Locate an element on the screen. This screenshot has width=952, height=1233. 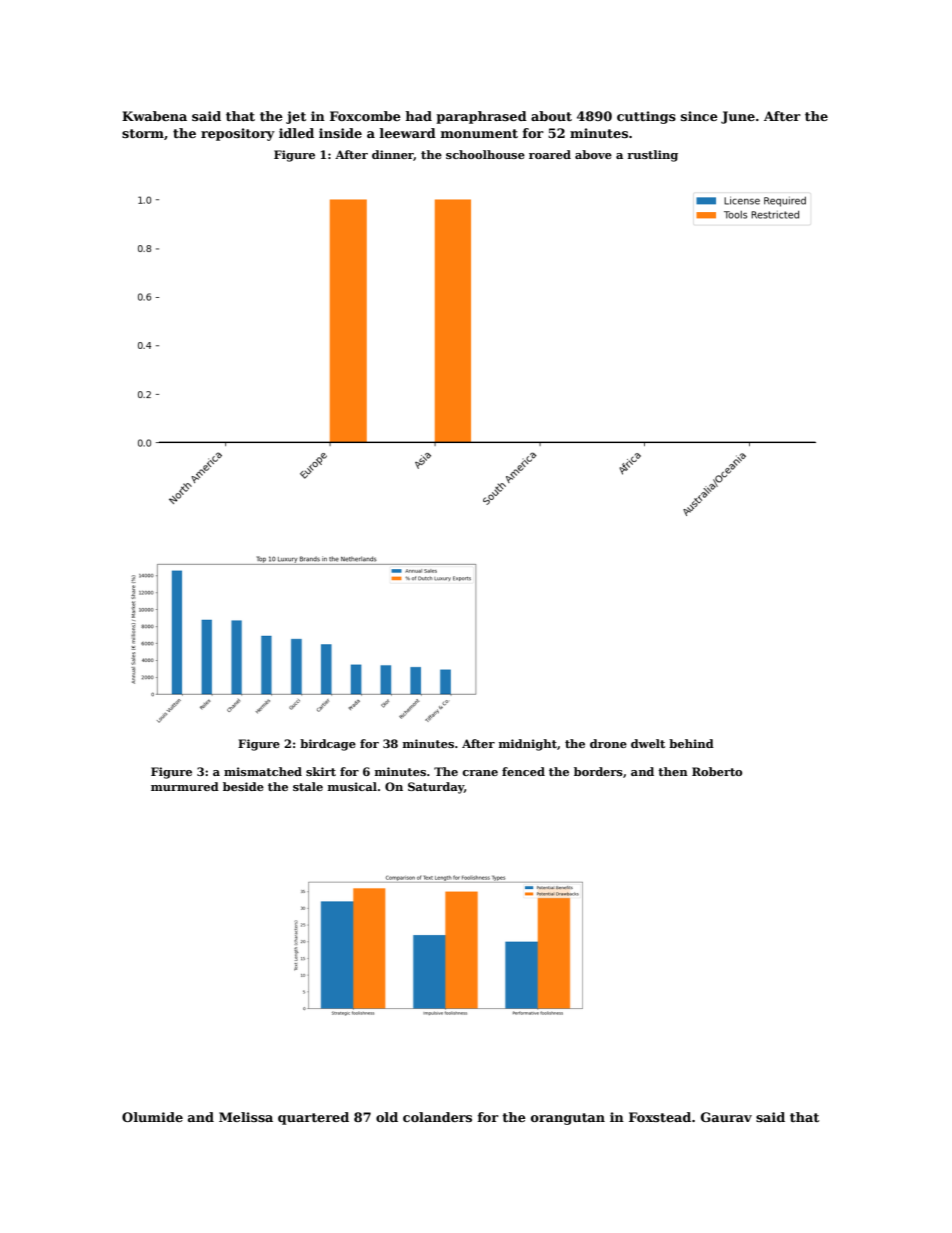
since is located at coordinates (699, 116).
